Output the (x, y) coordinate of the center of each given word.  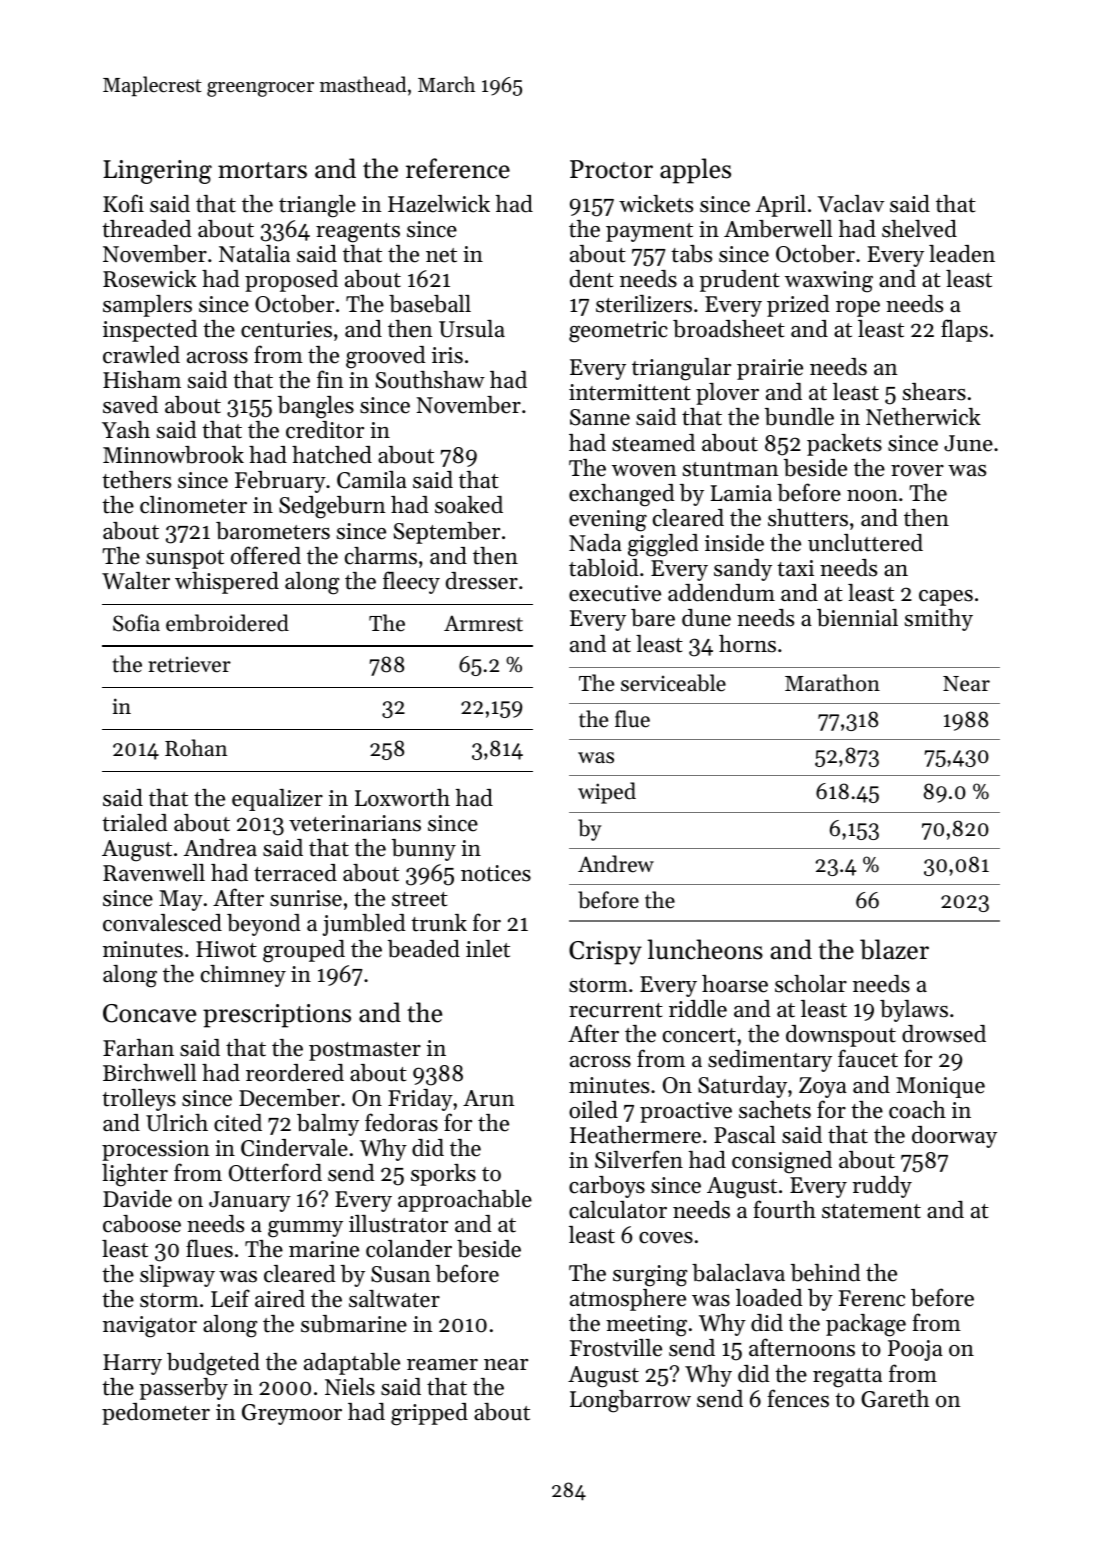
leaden (962, 254)
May (181, 900)
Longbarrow (630, 1401)
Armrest (483, 623)
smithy (939, 620)
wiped (607, 793)
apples (695, 171)
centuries (286, 329)
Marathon (832, 683)
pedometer (156, 1414)
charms (381, 556)
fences (798, 1398)
